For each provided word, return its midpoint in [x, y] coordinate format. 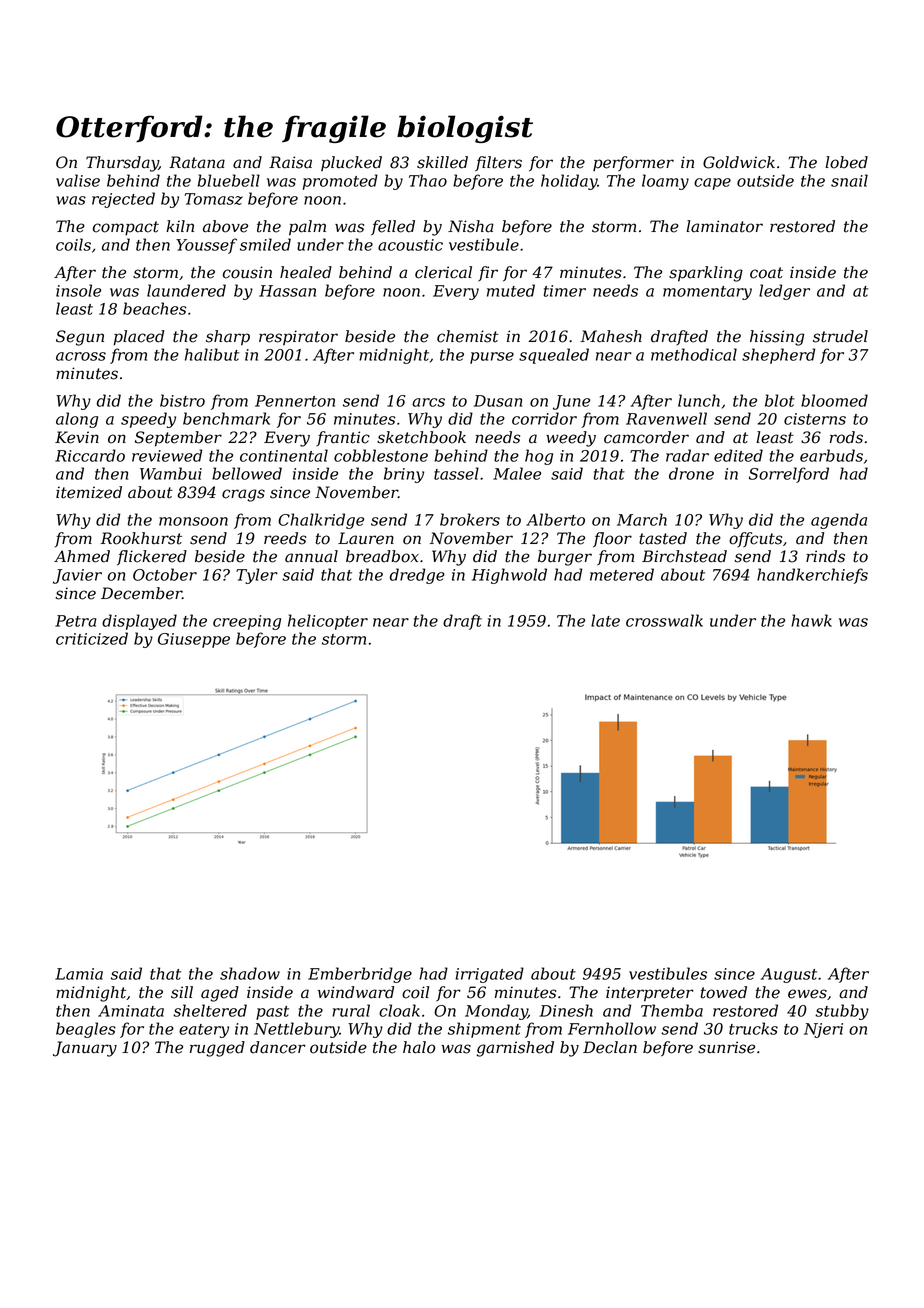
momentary [707, 293]
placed [138, 338]
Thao [428, 180]
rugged [217, 1049]
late [605, 620]
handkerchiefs [812, 576]
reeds [285, 538]
